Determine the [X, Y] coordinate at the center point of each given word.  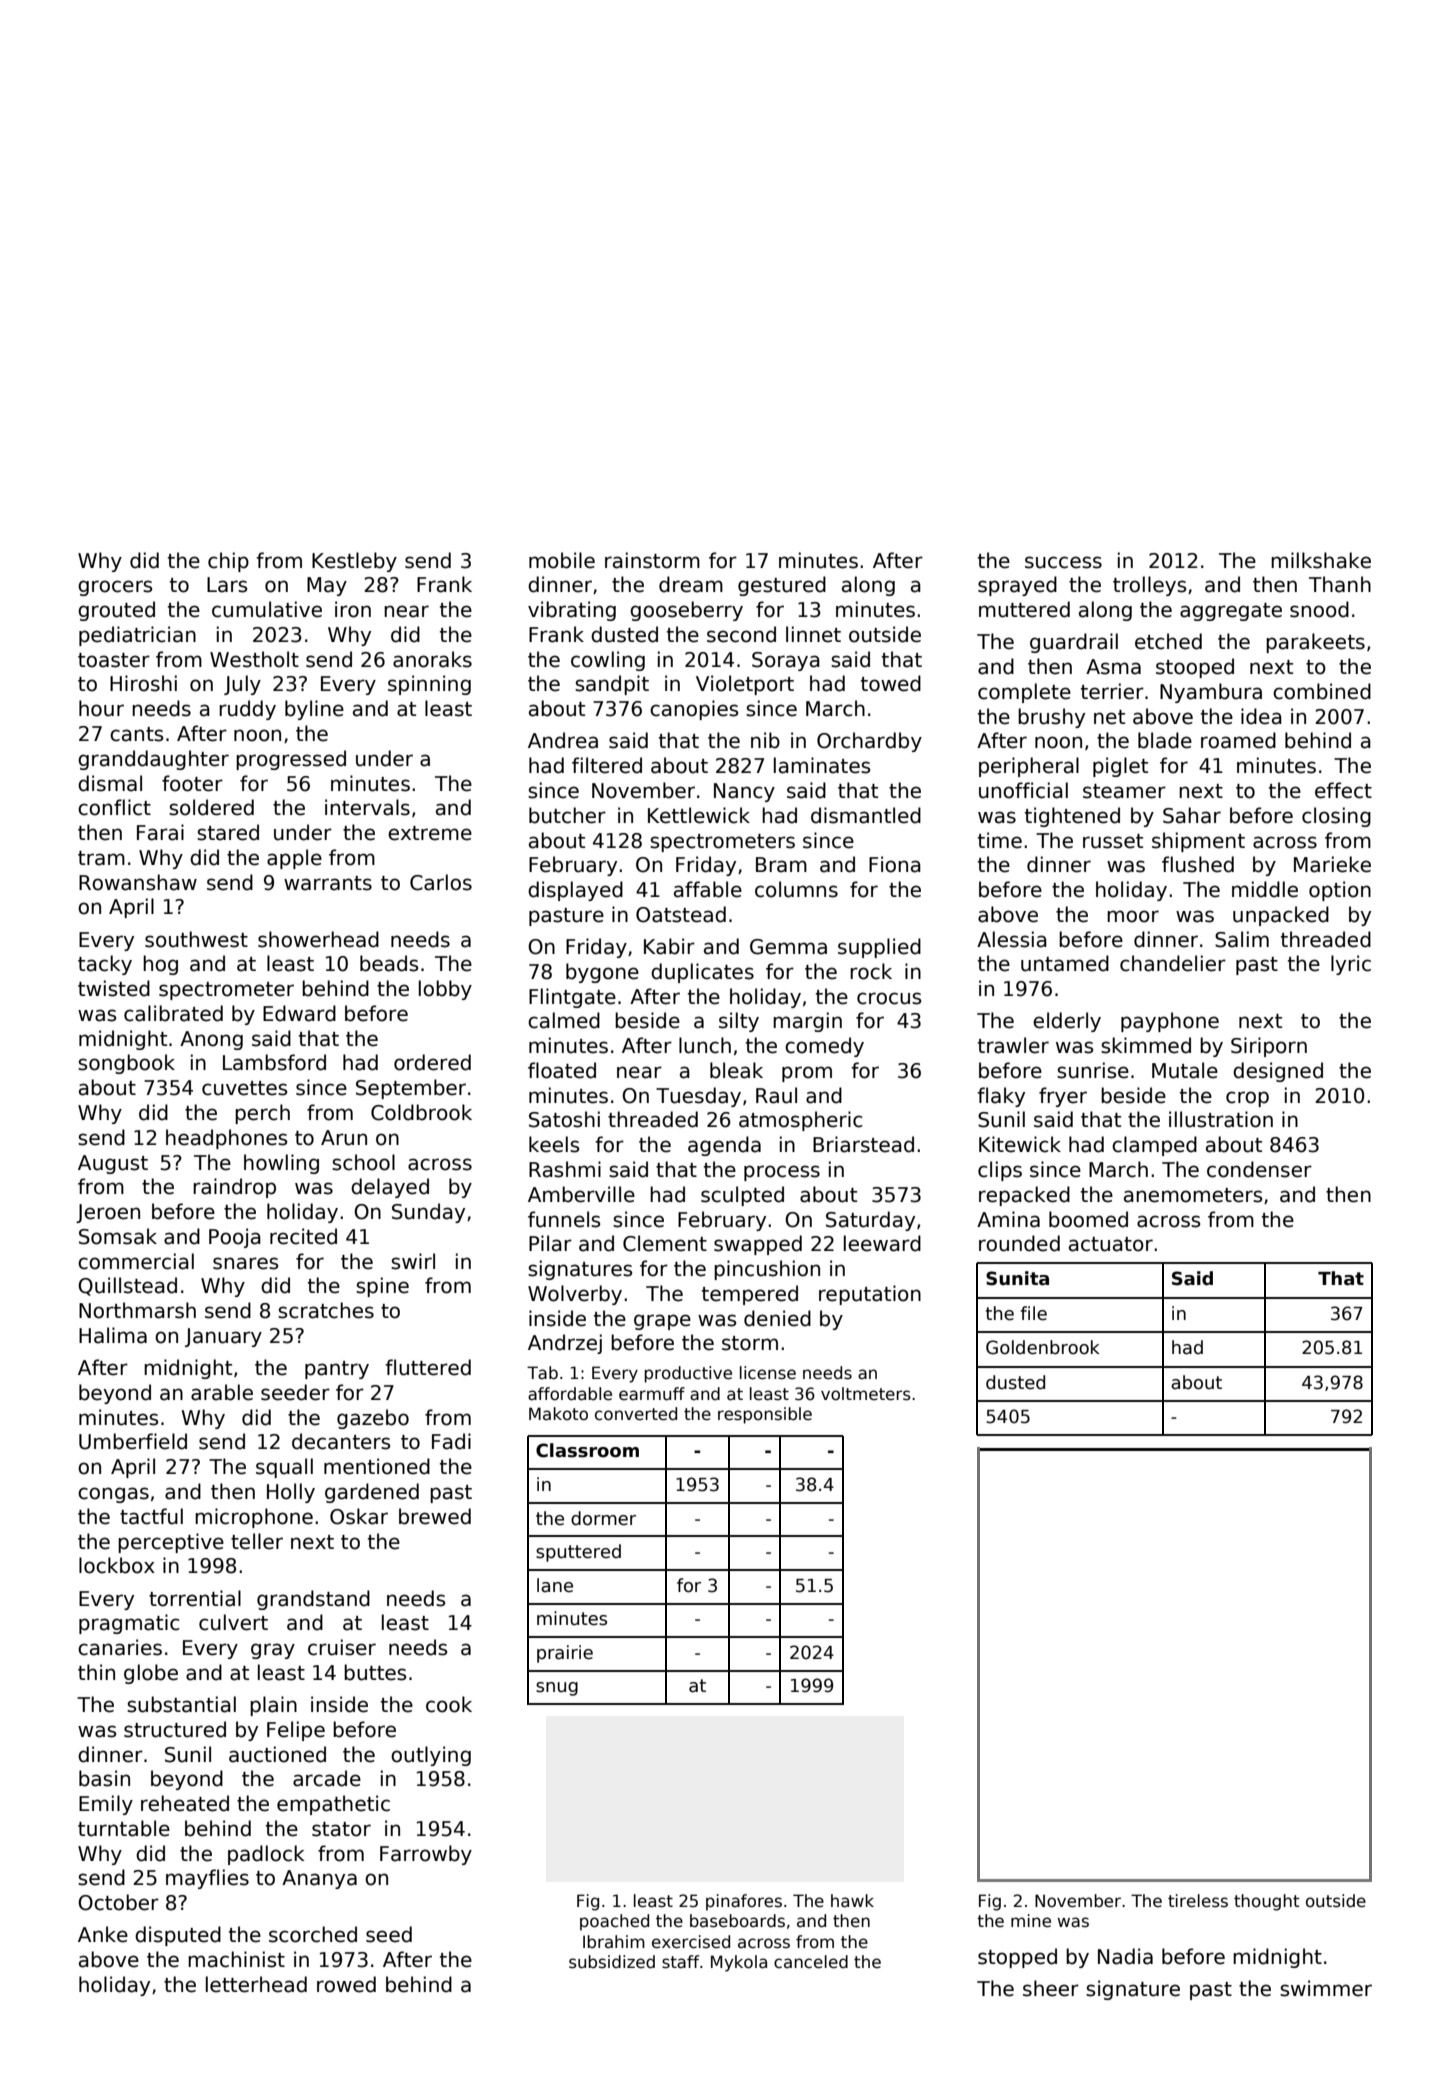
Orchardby [869, 742]
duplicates [702, 973]
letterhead [256, 1984]
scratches [326, 1310]
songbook [126, 1064]
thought [1267, 1902]
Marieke [1332, 864]
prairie [565, 1654]
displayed [575, 891]
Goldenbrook [1043, 1347]
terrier [1112, 691]
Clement [665, 1243]
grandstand [313, 1600]
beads [389, 963]
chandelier [1173, 963]
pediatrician [137, 636]
